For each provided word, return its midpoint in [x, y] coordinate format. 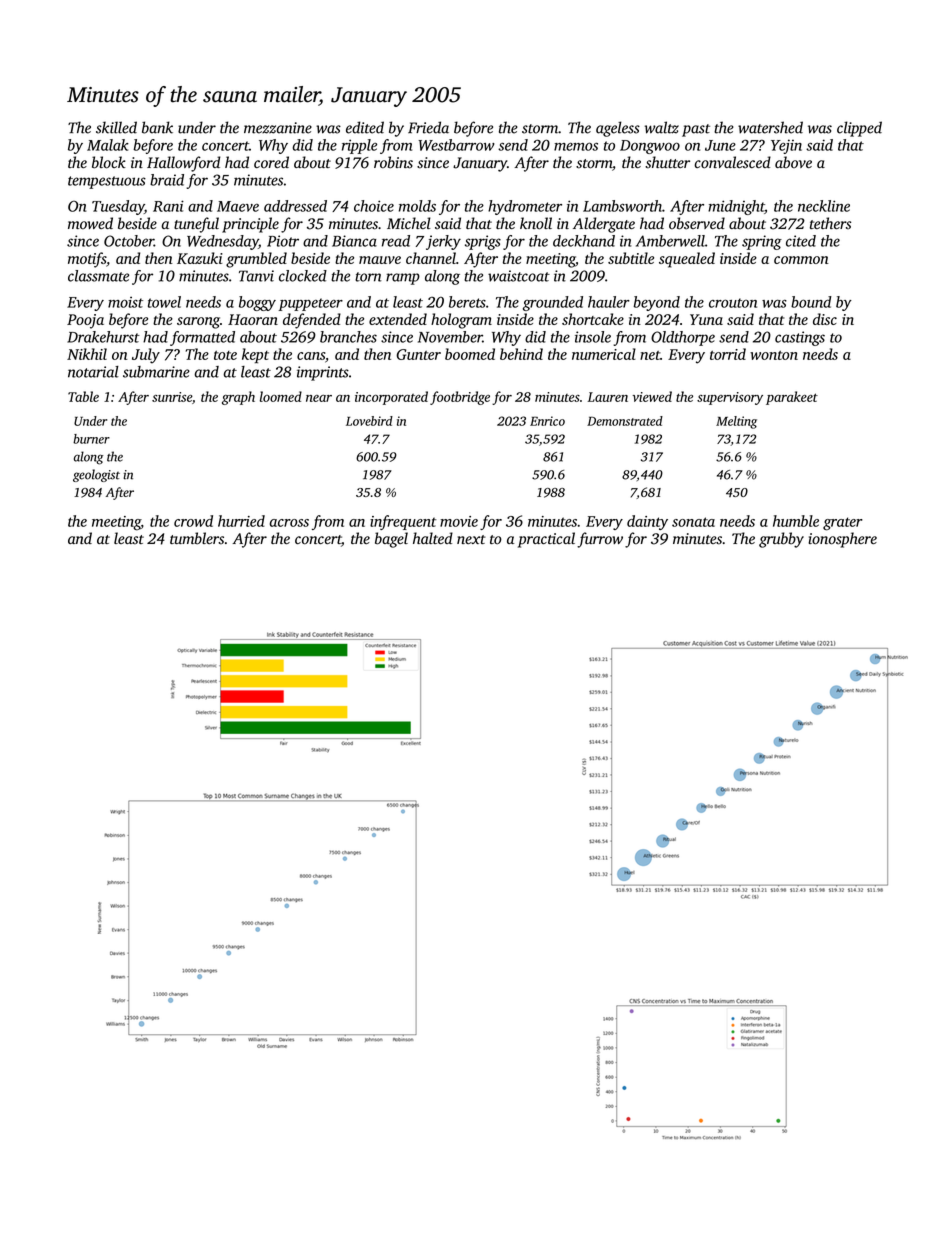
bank [157, 127]
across [289, 523]
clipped [859, 129]
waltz [662, 127]
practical [546, 540]
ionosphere [842, 540]
